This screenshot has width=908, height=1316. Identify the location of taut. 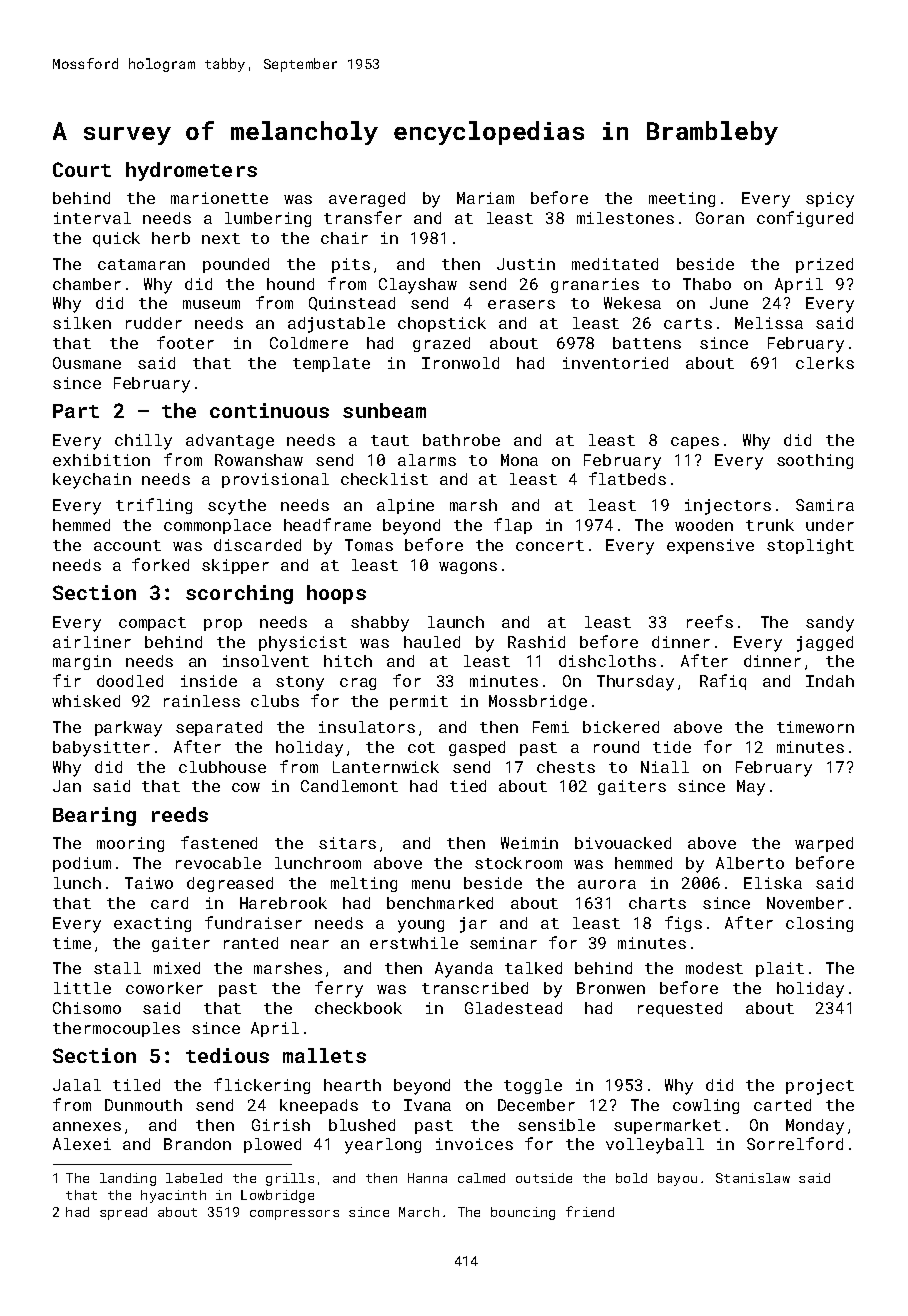
(390, 440).
